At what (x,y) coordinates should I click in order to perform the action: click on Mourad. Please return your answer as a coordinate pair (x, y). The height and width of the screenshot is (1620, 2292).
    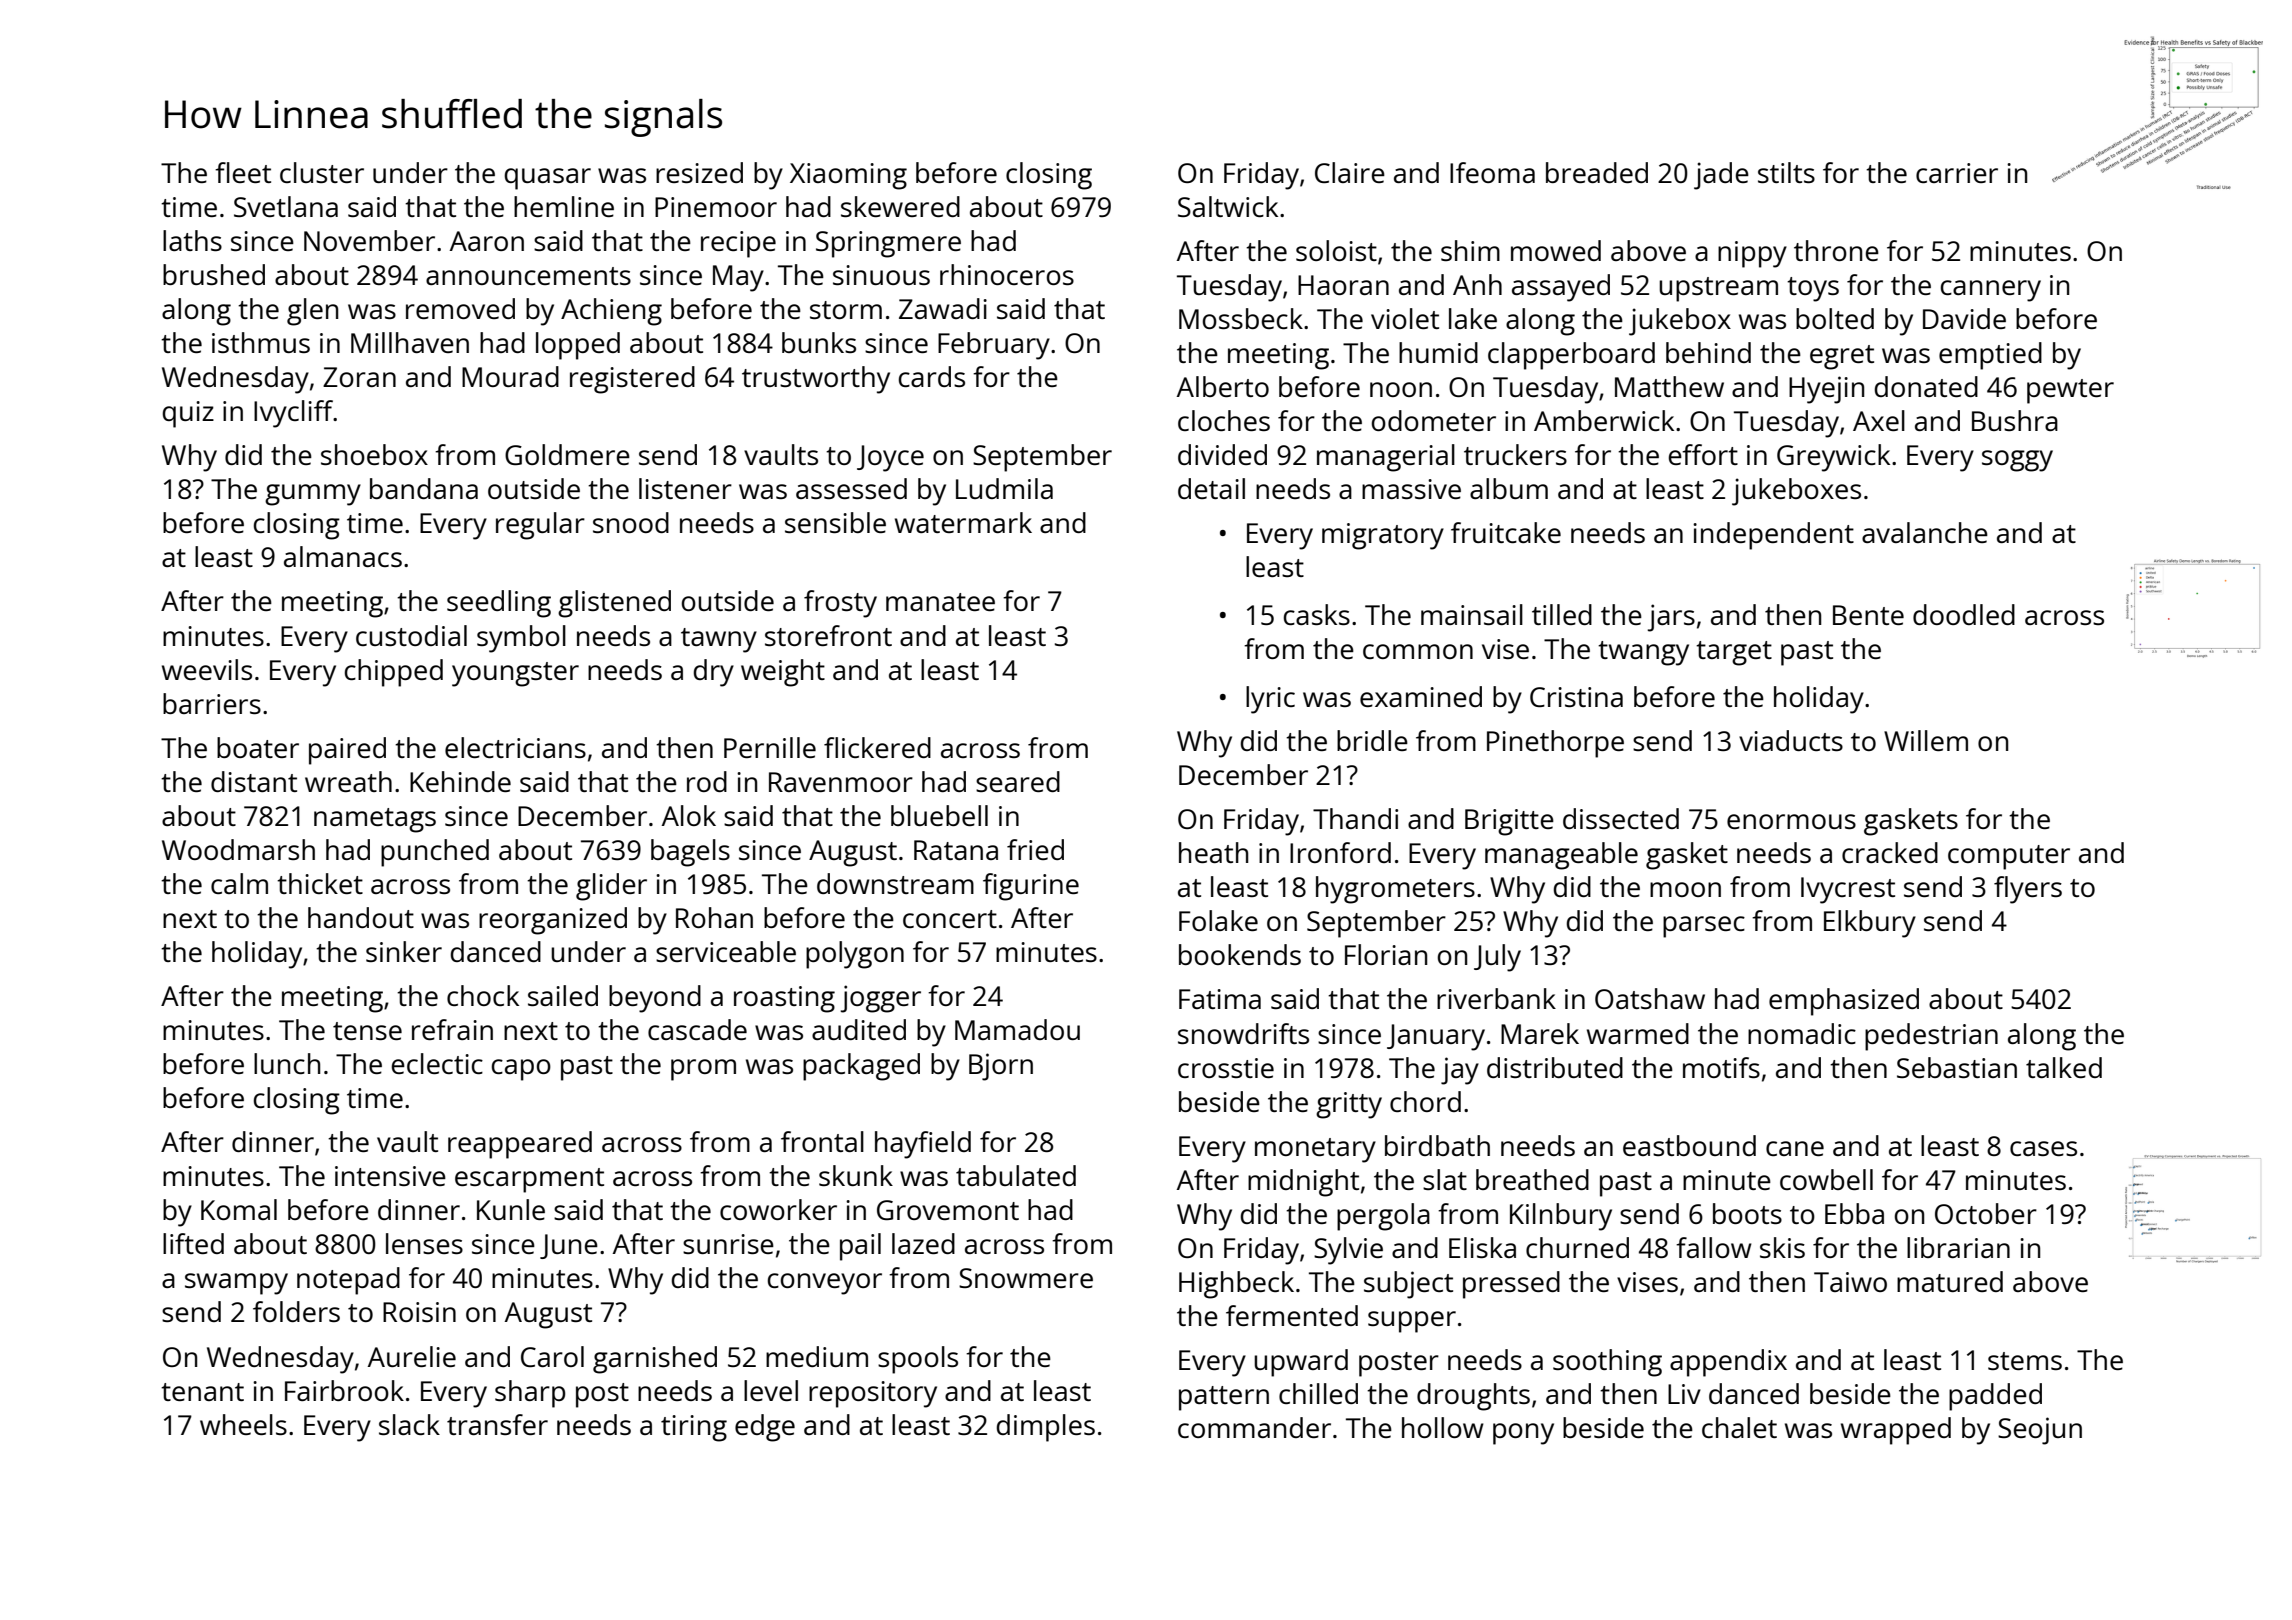
    Looking at the image, I should click on (510, 376).
